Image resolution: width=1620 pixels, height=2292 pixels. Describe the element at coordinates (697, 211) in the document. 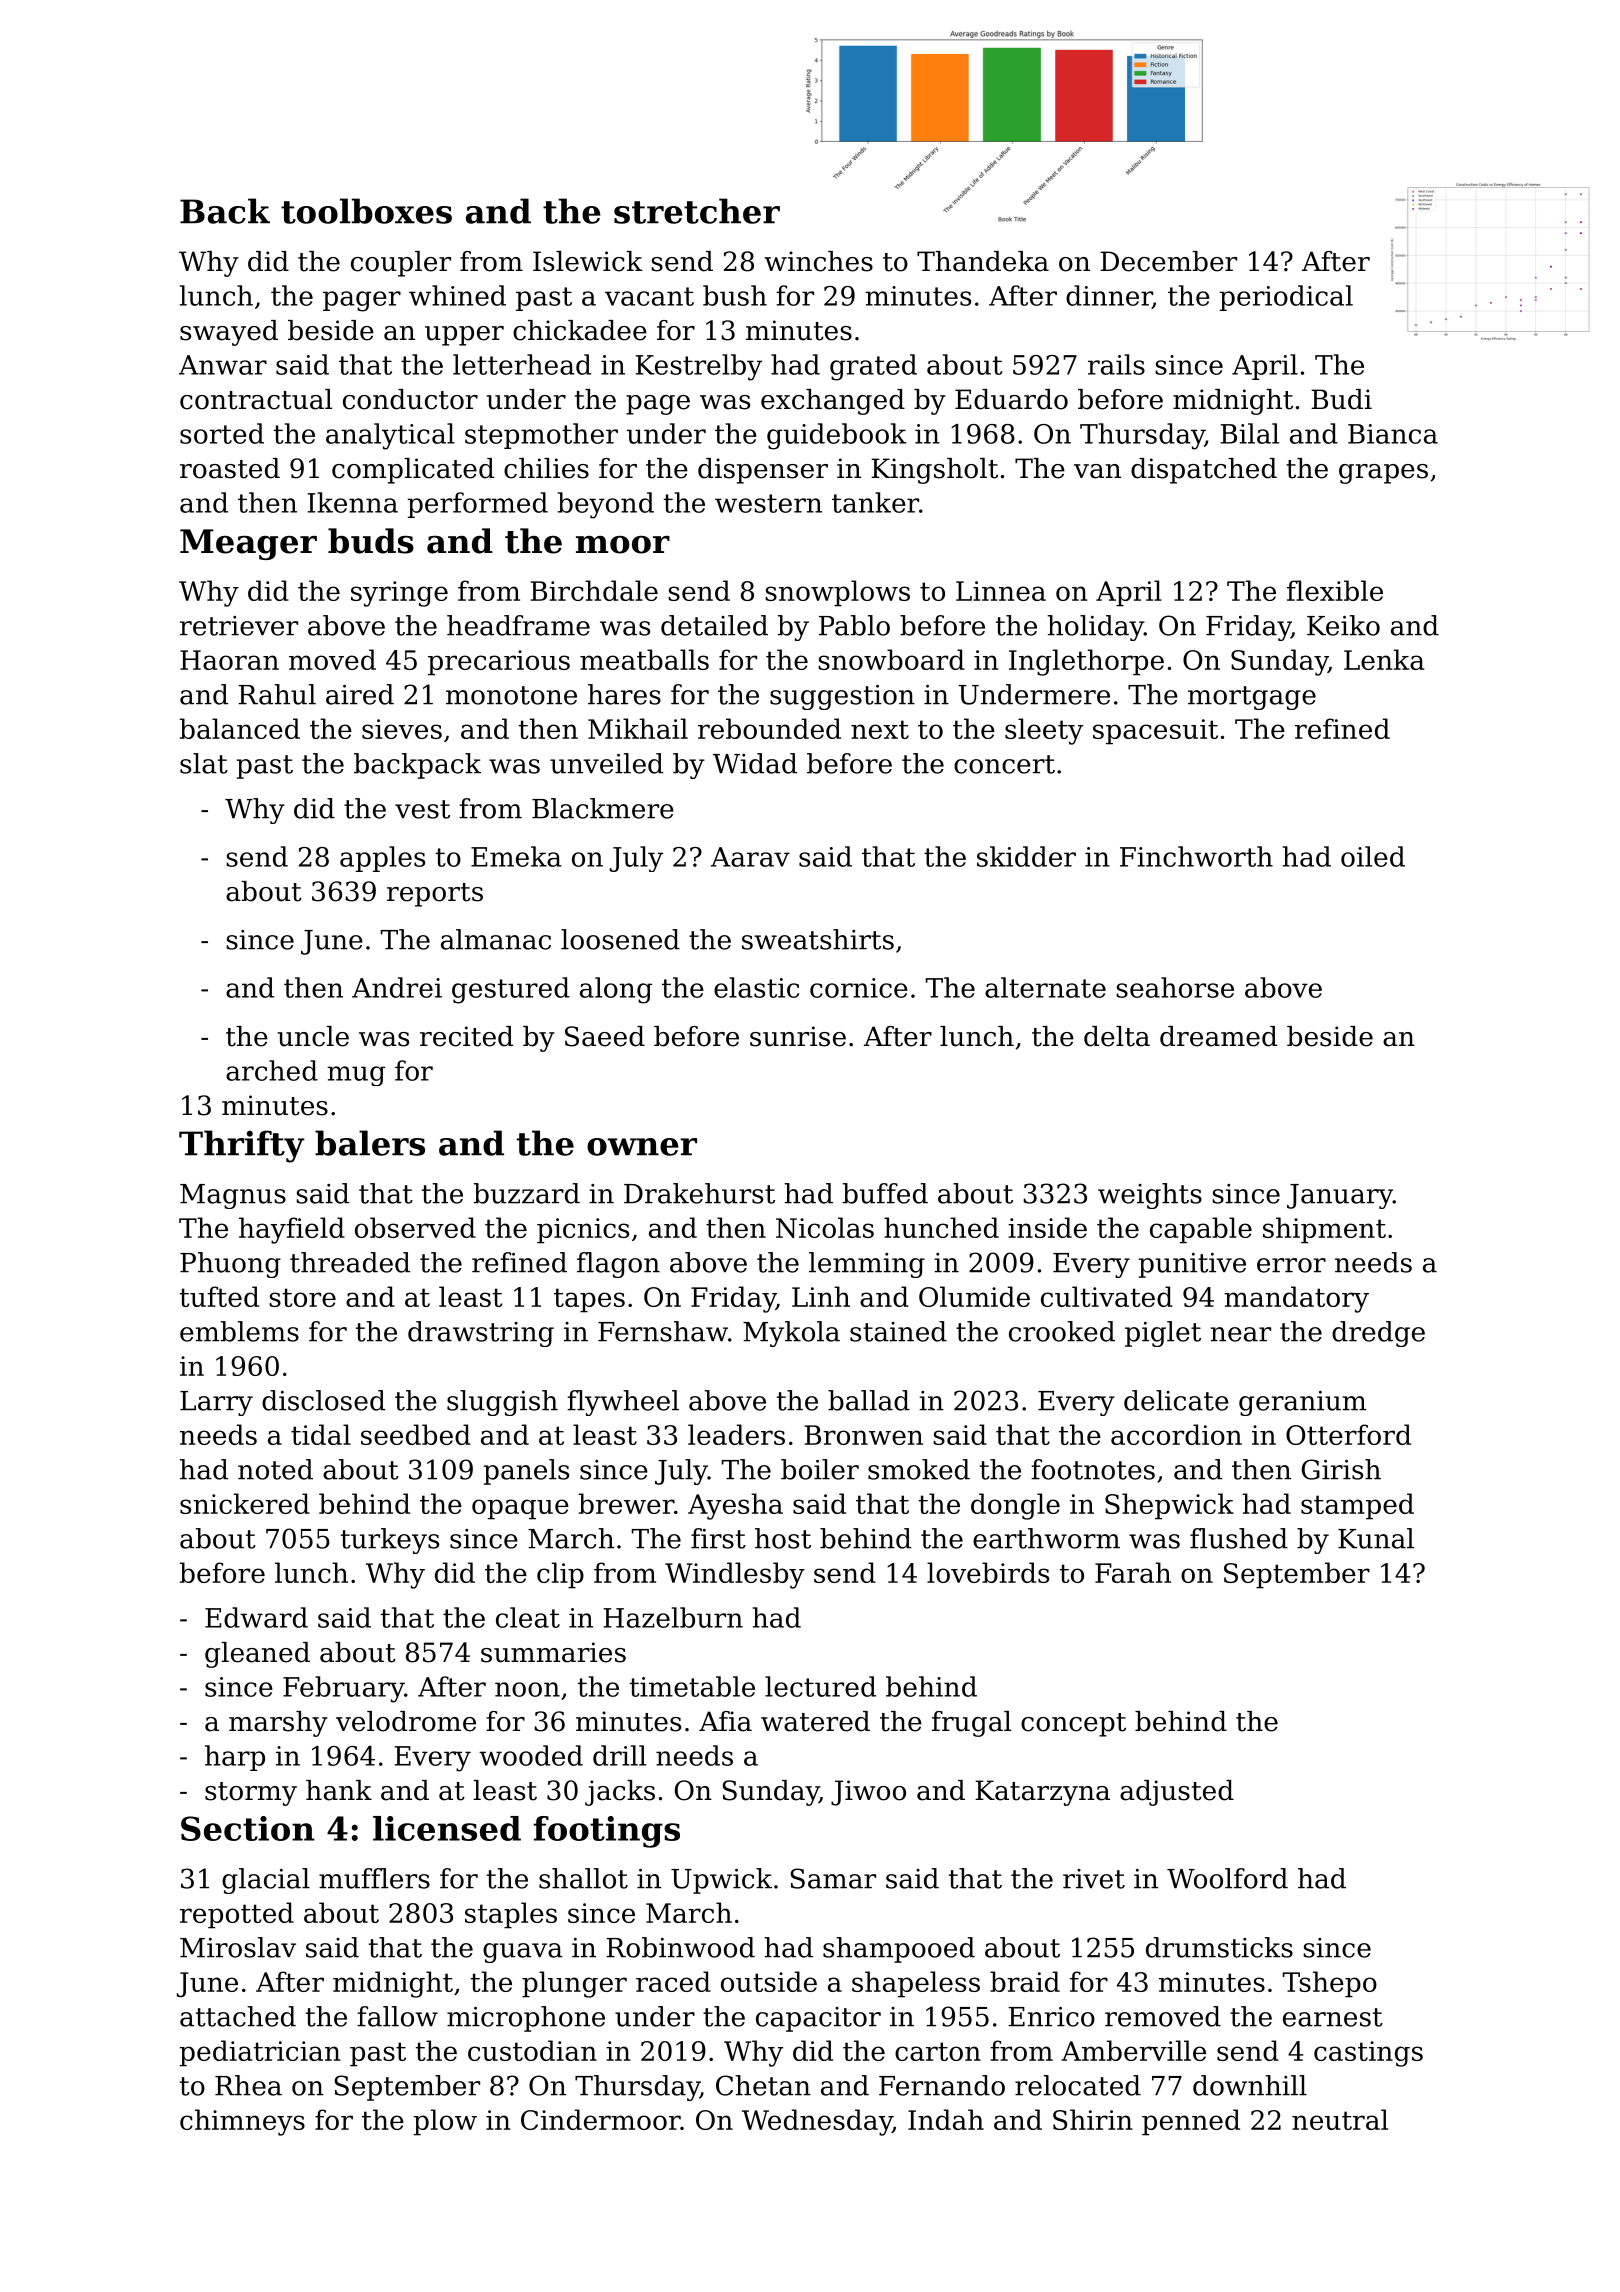

I see `stretcher` at that location.
